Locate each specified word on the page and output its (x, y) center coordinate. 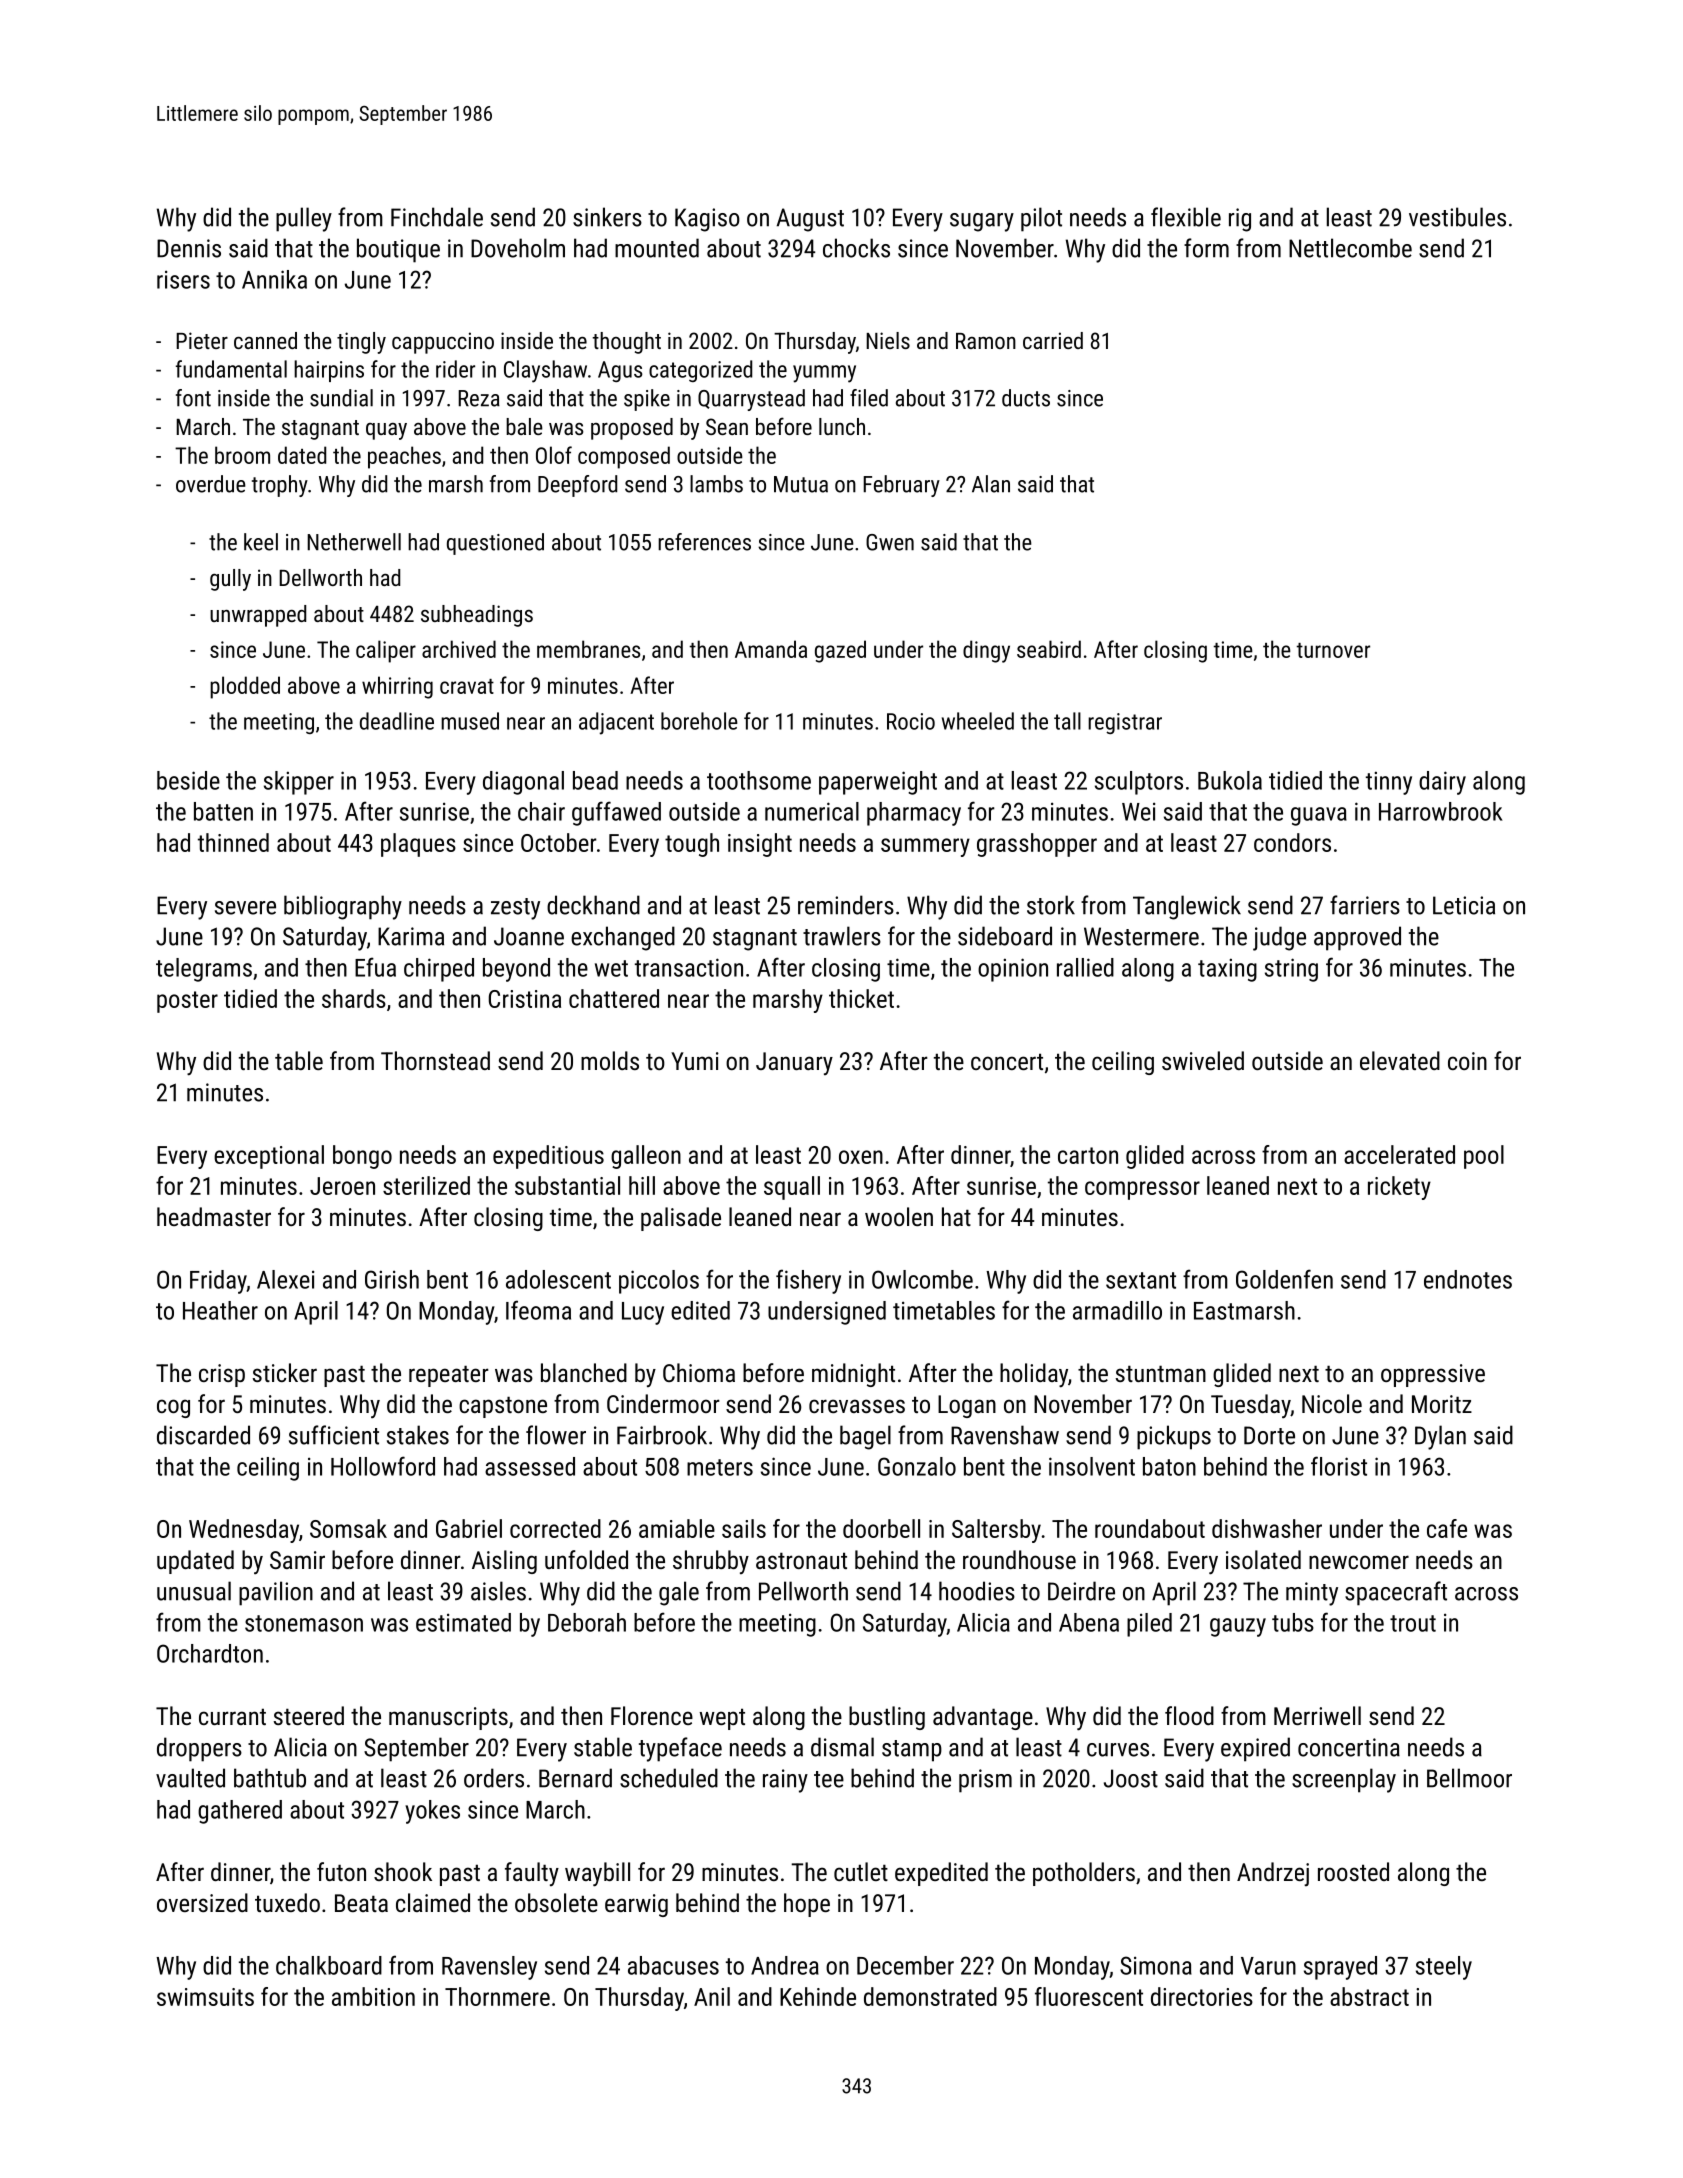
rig (1240, 220)
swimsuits (205, 1997)
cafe (1447, 1528)
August (810, 220)
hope (807, 1905)
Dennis (189, 248)
